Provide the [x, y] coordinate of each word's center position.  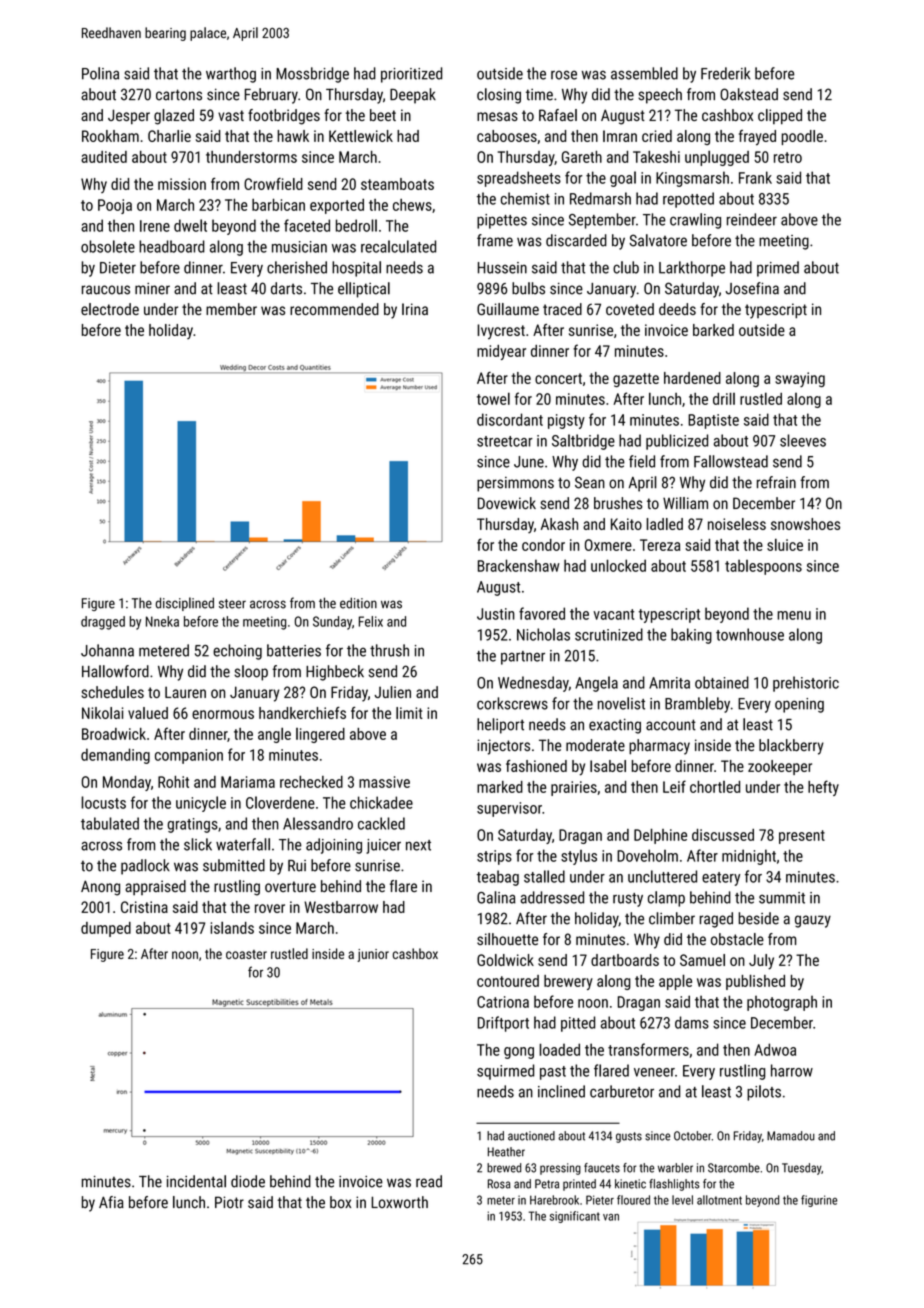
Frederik [725, 73]
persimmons [515, 484]
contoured [508, 981]
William [685, 503]
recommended [334, 309]
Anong [100, 888]
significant [575, 1217]
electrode [110, 309]
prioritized [411, 75]
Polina [100, 73]
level [682, 1200]
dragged [103, 623]
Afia [111, 1202]
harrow [792, 1070]
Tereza [660, 545]
